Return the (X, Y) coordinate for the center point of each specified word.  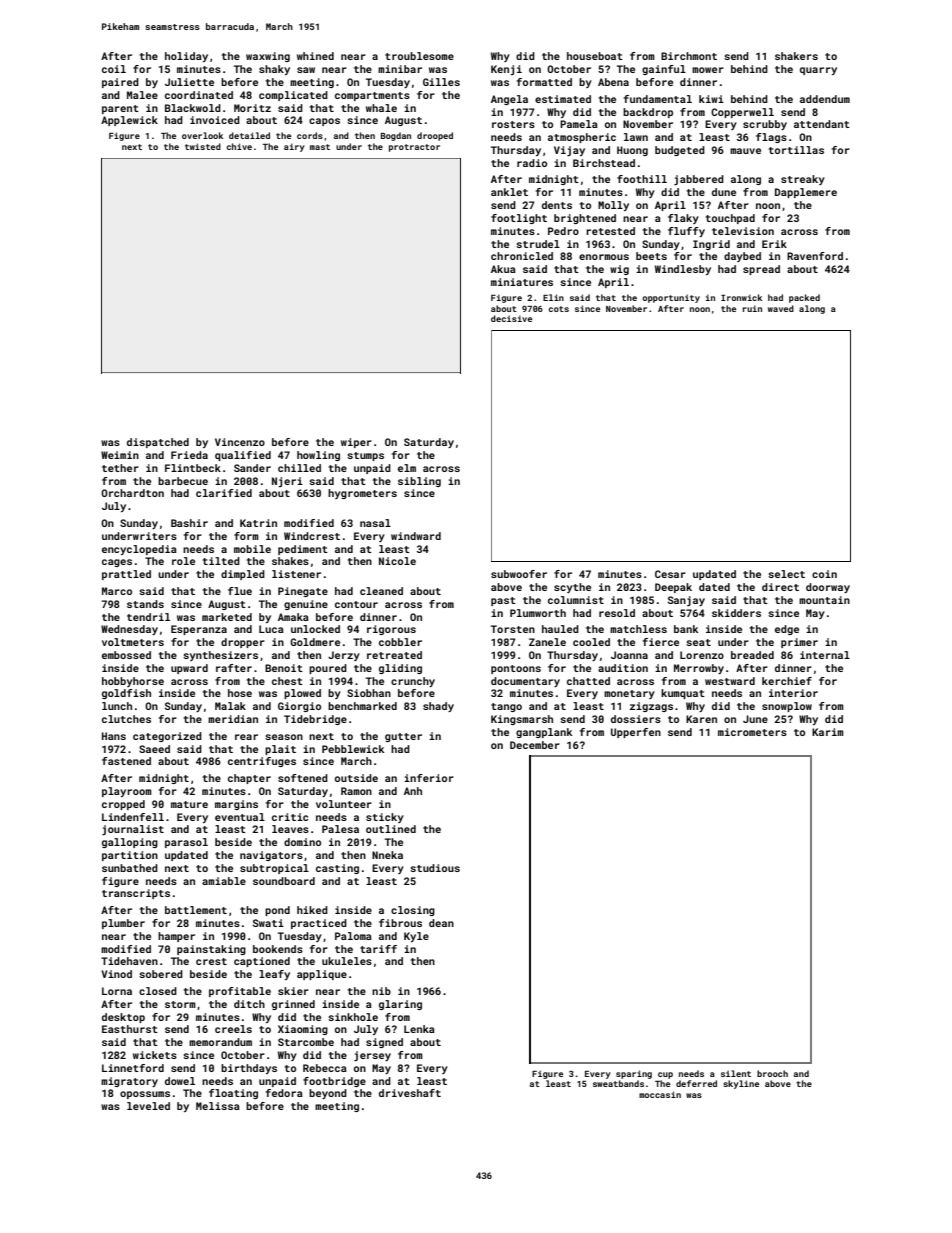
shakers (796, 56)
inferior (429, 778)
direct (780, 587)
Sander (252, 468)
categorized (167, 737)
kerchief (787, 681)
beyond (328, 1094)
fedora (284, 1093)
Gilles (441, 82)
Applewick (129, 121)
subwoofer (519, 574)
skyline (741, 1084)
